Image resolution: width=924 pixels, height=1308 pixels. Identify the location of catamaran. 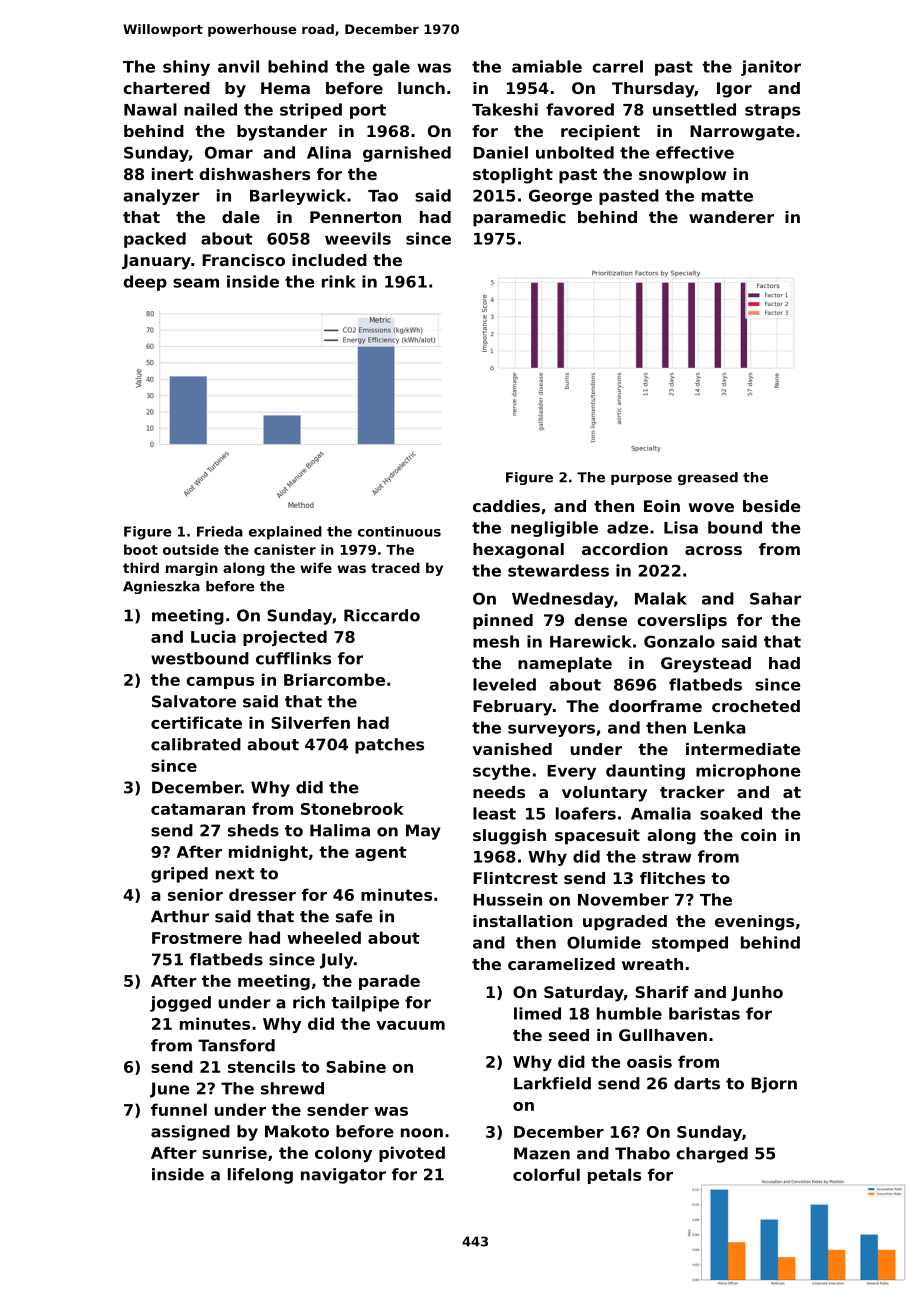
(198, 809).
